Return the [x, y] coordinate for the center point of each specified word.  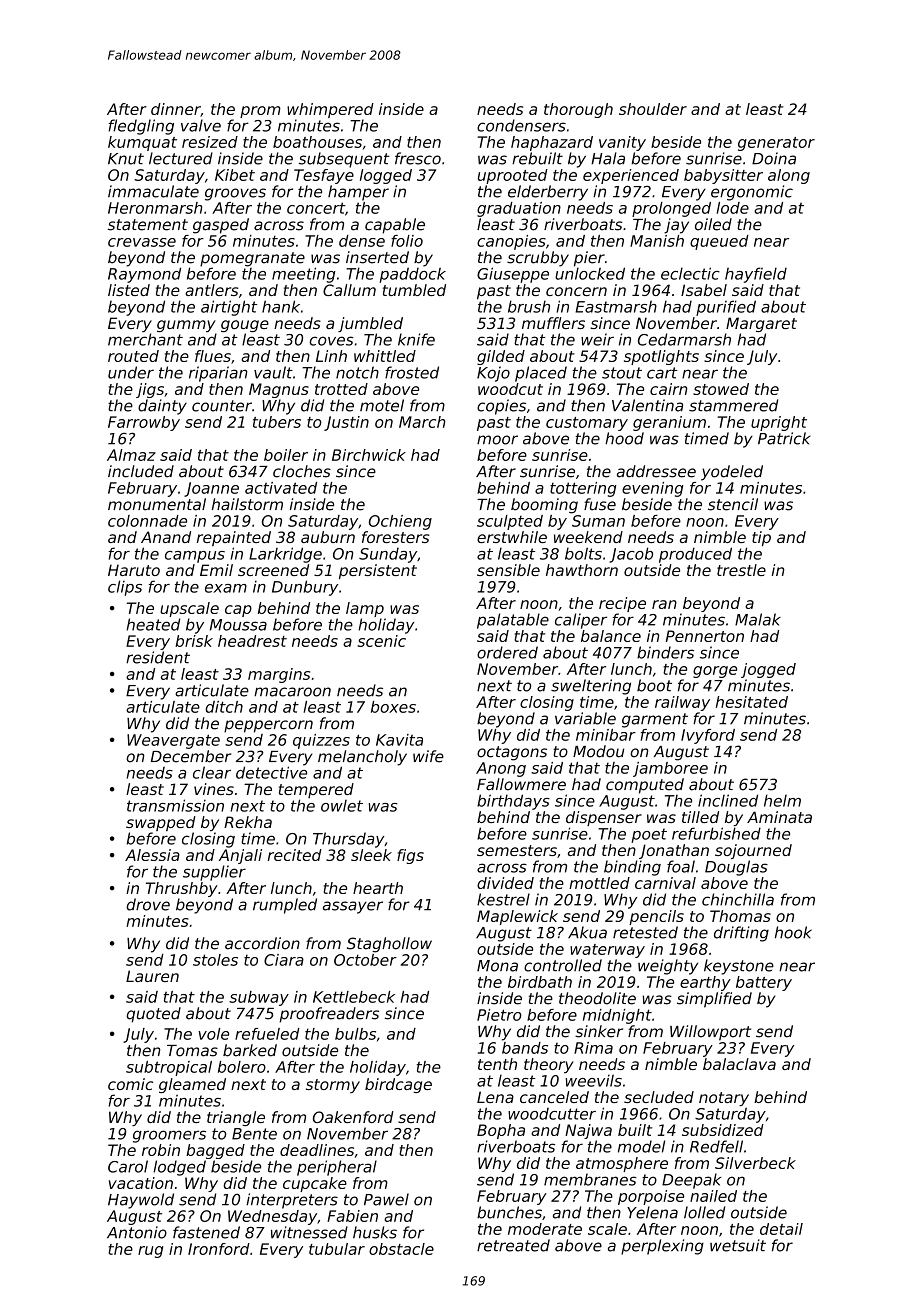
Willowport [710, 1033]
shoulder [653, 109]
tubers [277, 422]
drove [148, 904]
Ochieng [400, 522]
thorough [578, 110]
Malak [758, 619]
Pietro [499, 1015]
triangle [236, 1118]
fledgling [141, 127]
